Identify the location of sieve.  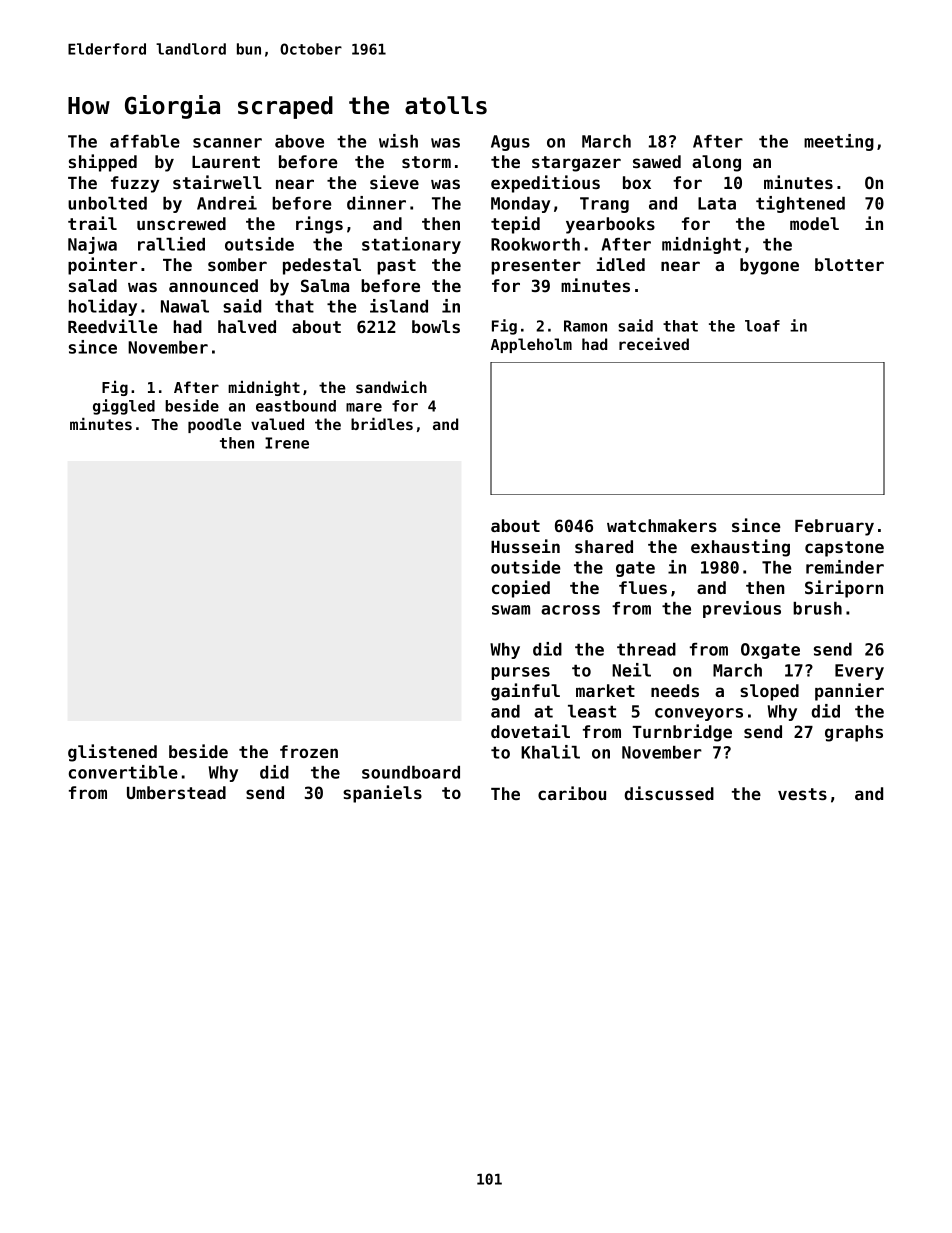
(394, 182).
